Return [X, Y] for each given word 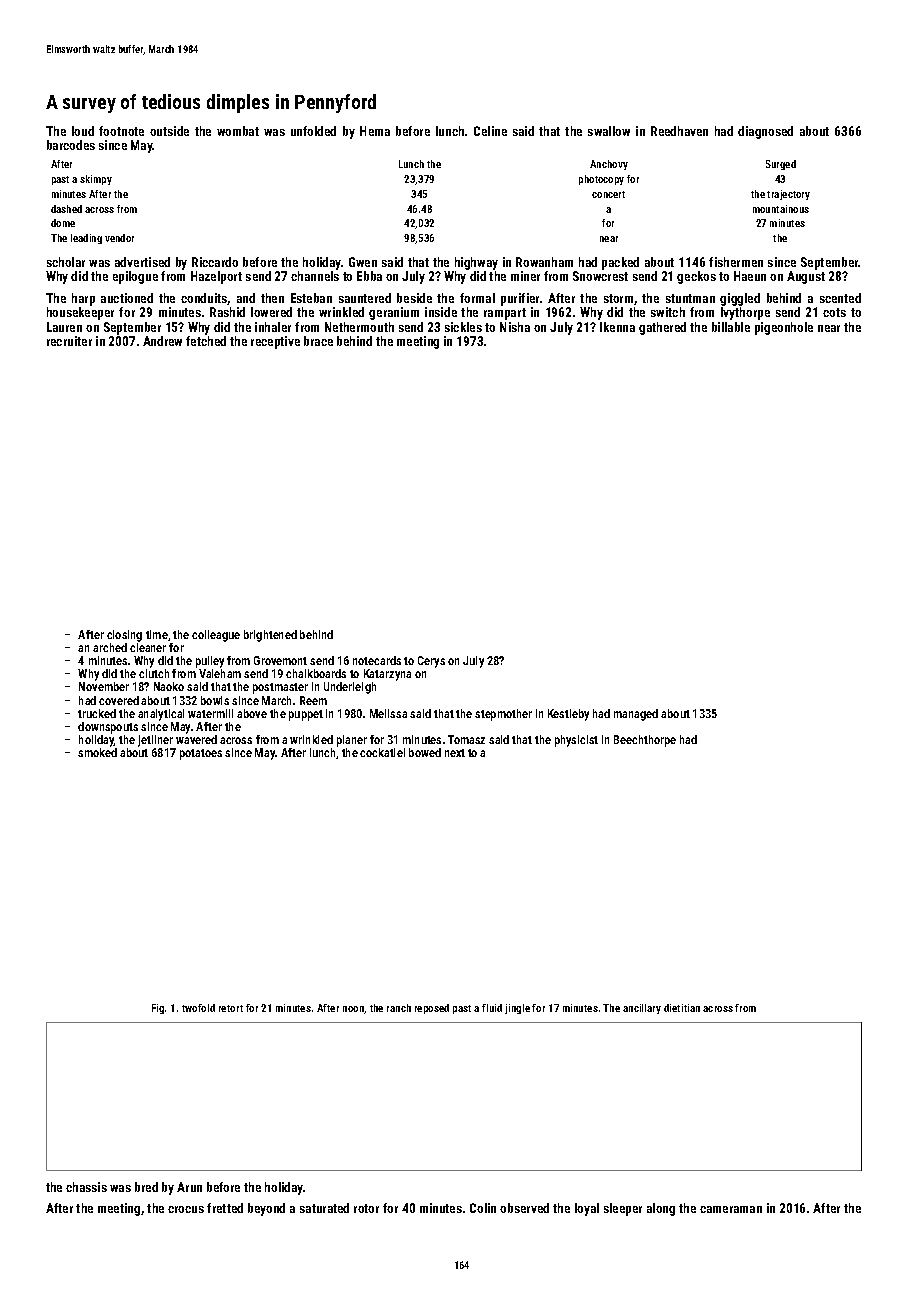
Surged [781, 165]
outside [169, 131]
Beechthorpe [645, 741]
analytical [161, 715]
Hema [375, 131]
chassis [86, 1187]
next [455, 753]
